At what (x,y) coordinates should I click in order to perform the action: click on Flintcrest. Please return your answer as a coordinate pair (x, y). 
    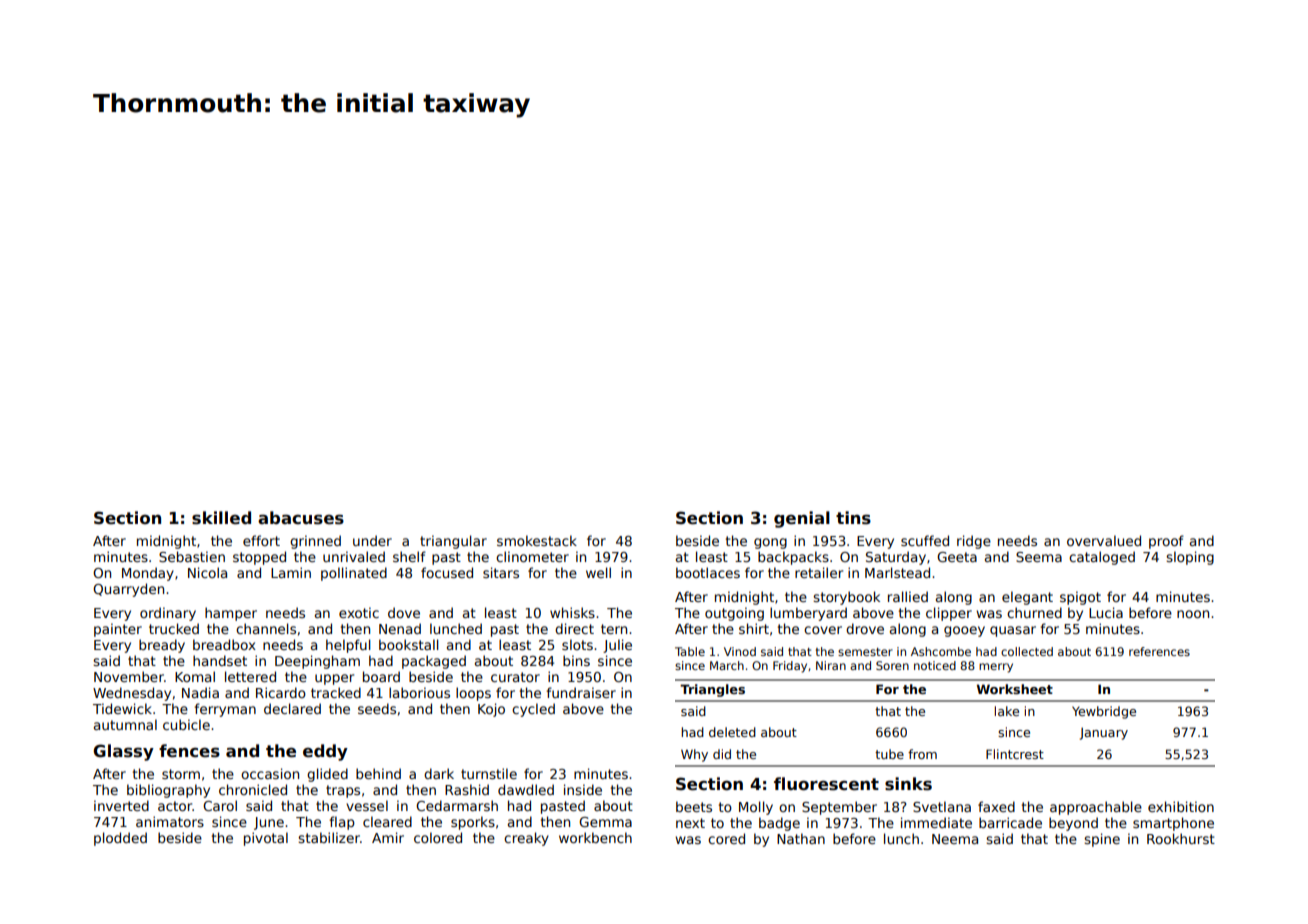
    Looking at the image, I should click on (1015, 754).
